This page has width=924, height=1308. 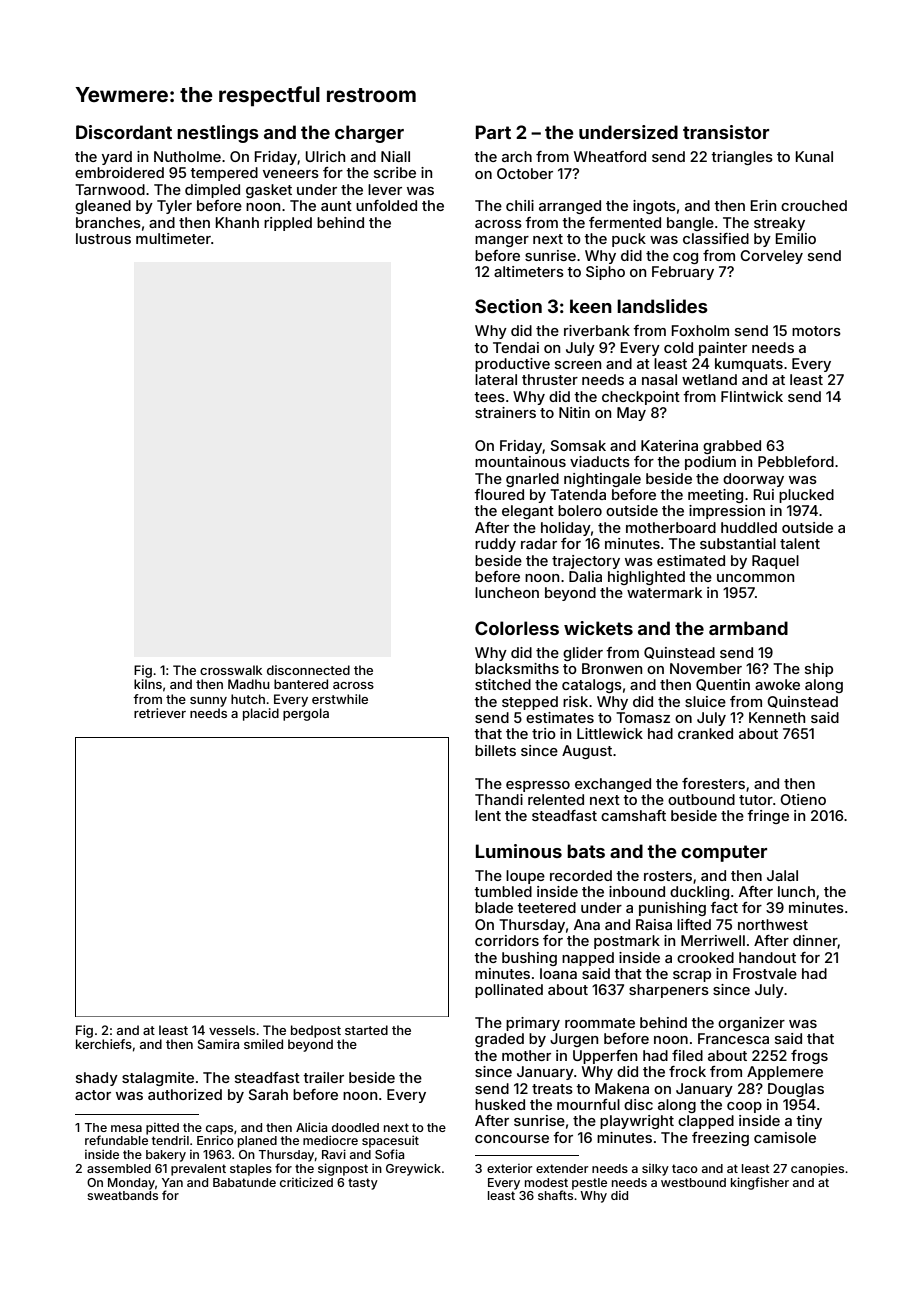 I want to click on crouched, so click(x=814, y=205).
